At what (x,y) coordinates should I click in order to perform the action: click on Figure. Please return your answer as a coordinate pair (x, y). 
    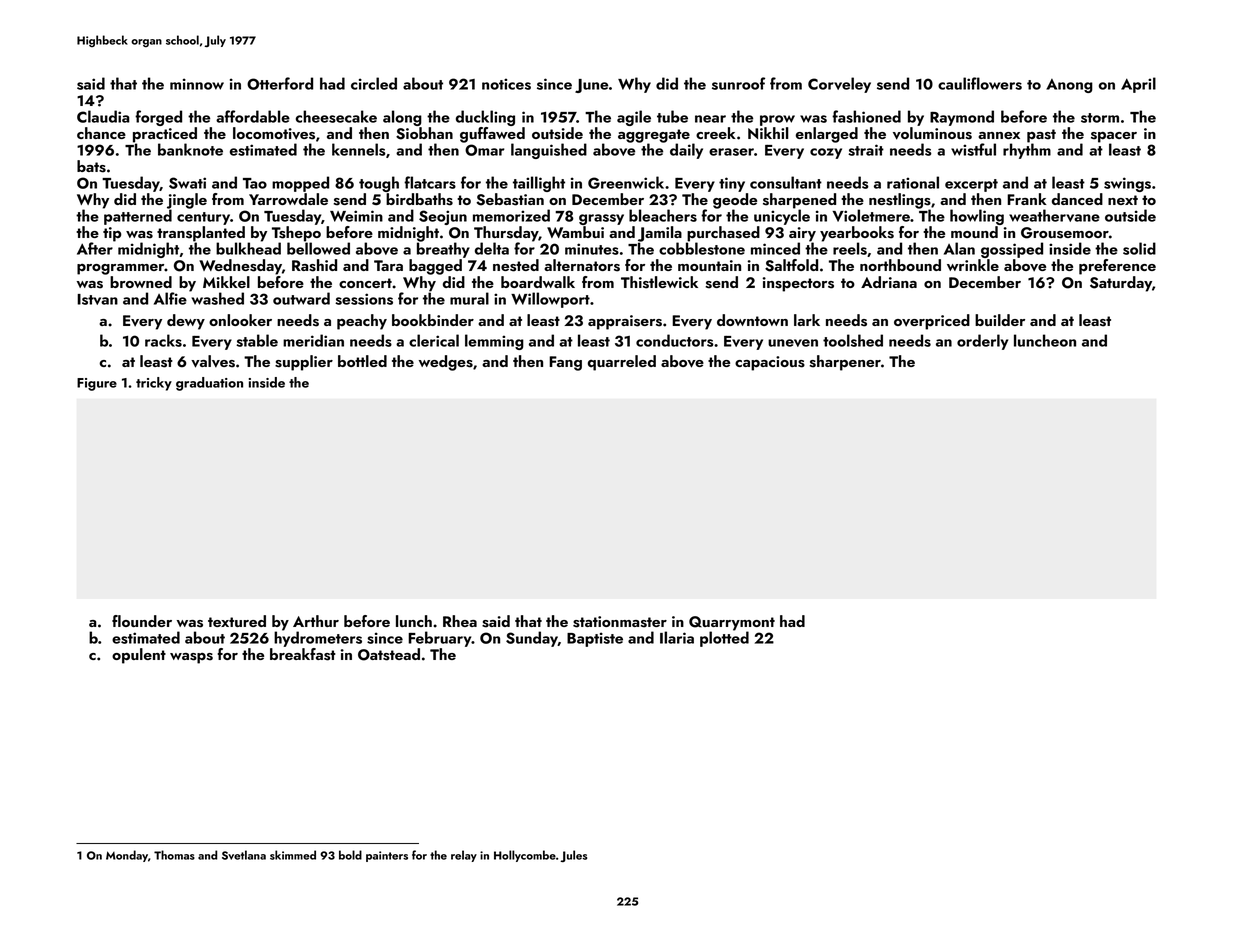
    Looking at the image, I should click on (97, 384).
